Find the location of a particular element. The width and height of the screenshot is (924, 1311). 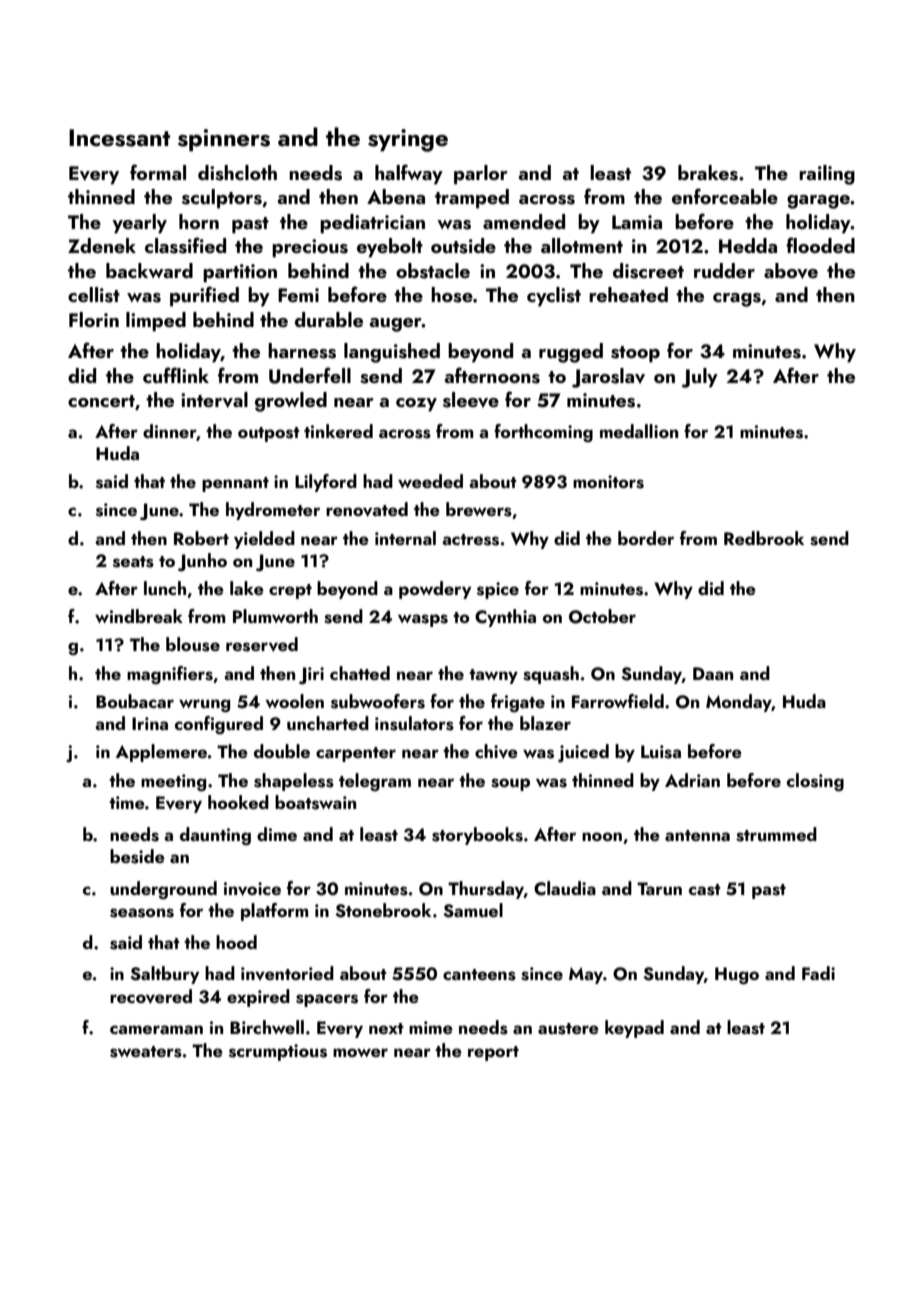

dinner is located at coordinates (169, 431).
